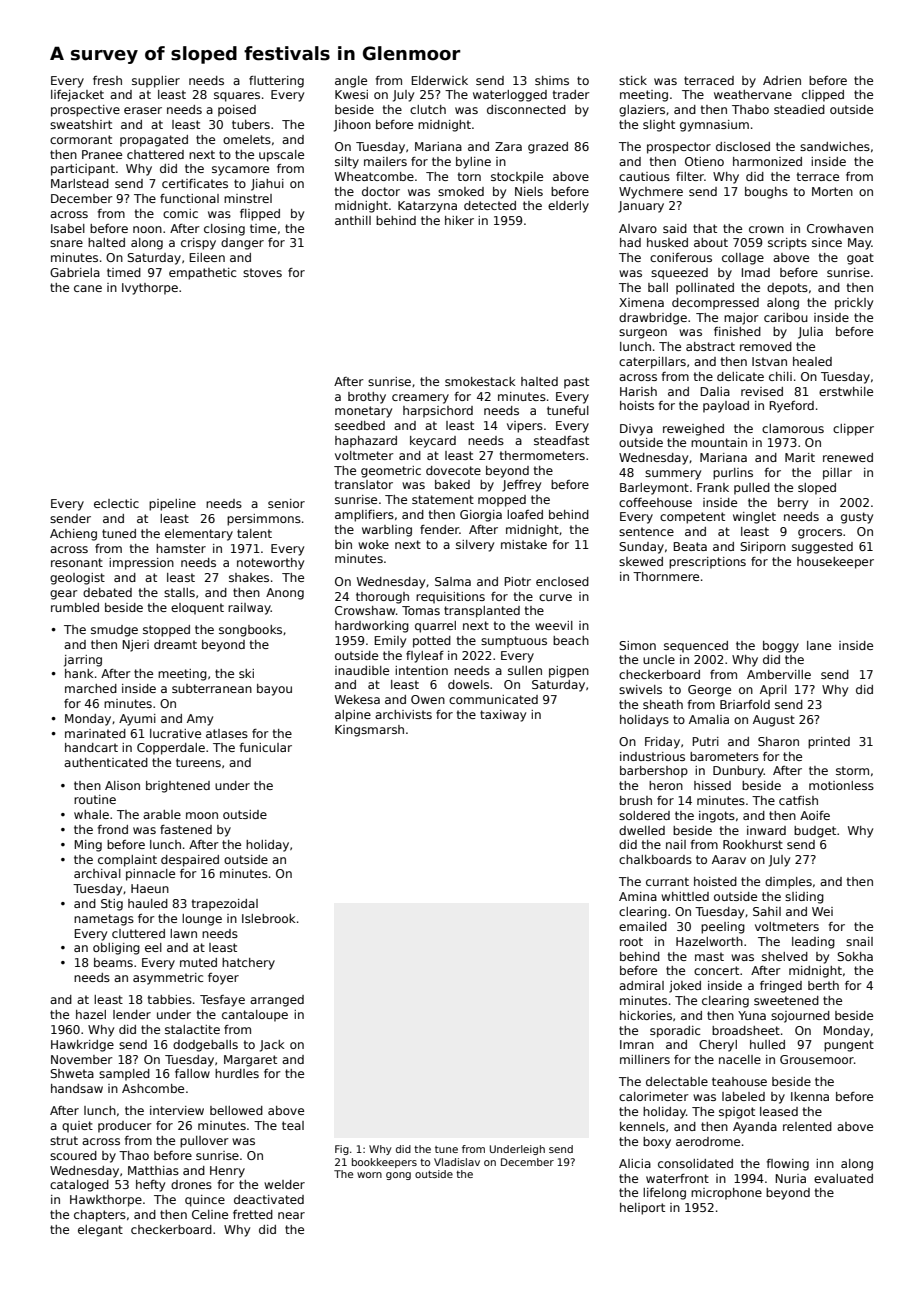 The image size is (924, 1308). I want to click on omelets, so click(247, 139).
